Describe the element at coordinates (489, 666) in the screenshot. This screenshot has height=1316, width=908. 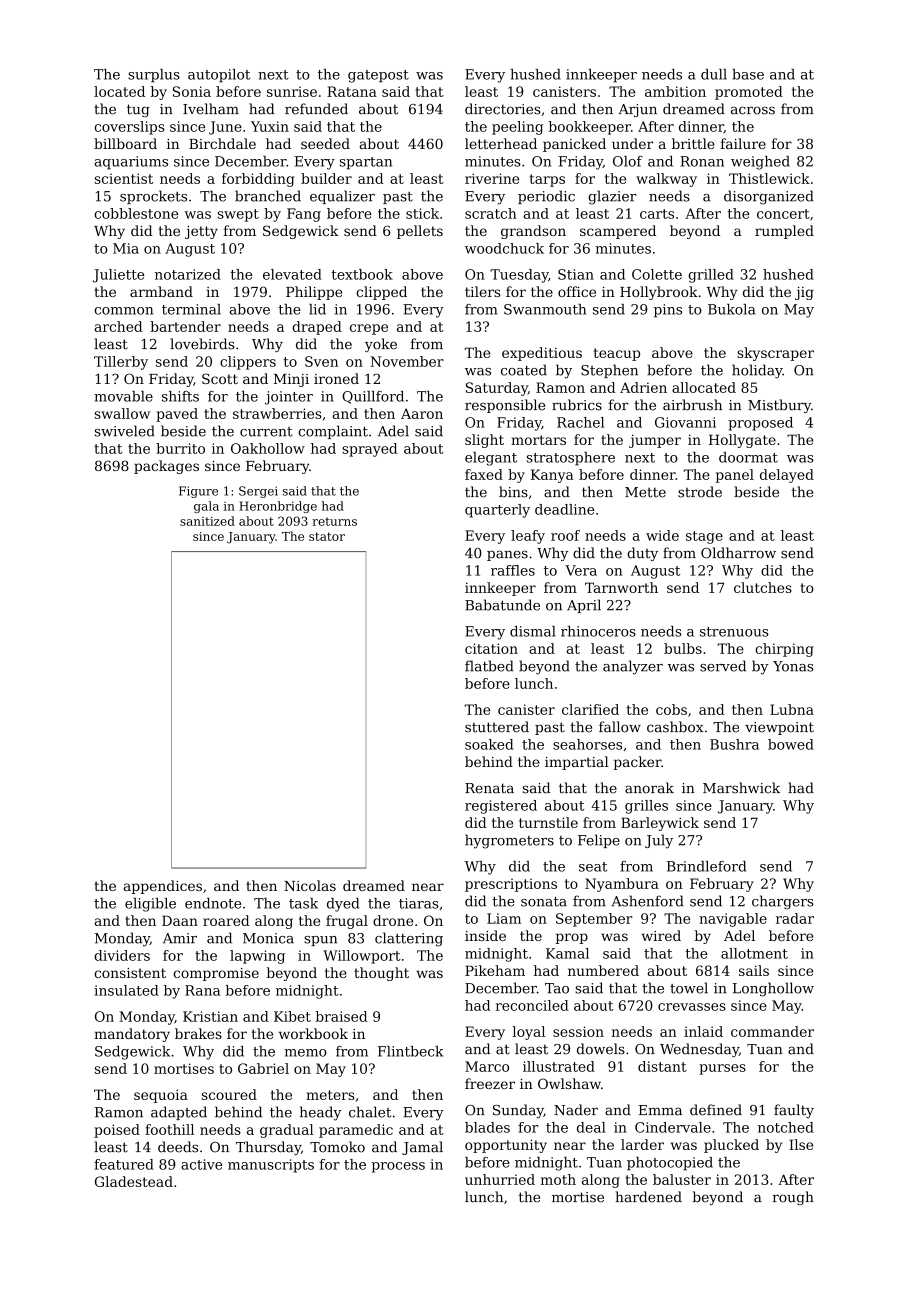
I see `flatbed` at that location.
